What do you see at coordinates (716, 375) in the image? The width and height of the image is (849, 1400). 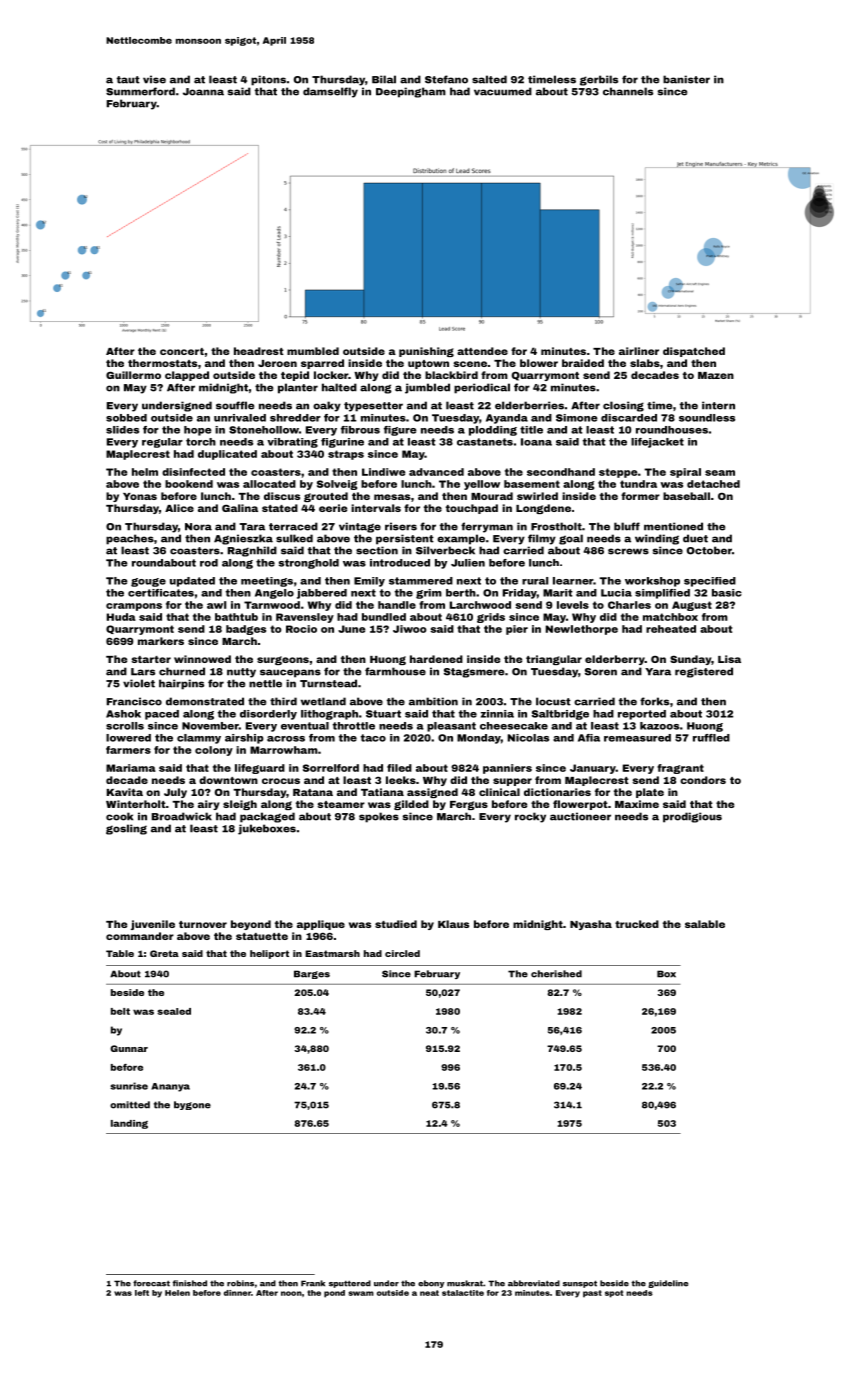 I see `Mazen` at bounding box center [716, 375].
